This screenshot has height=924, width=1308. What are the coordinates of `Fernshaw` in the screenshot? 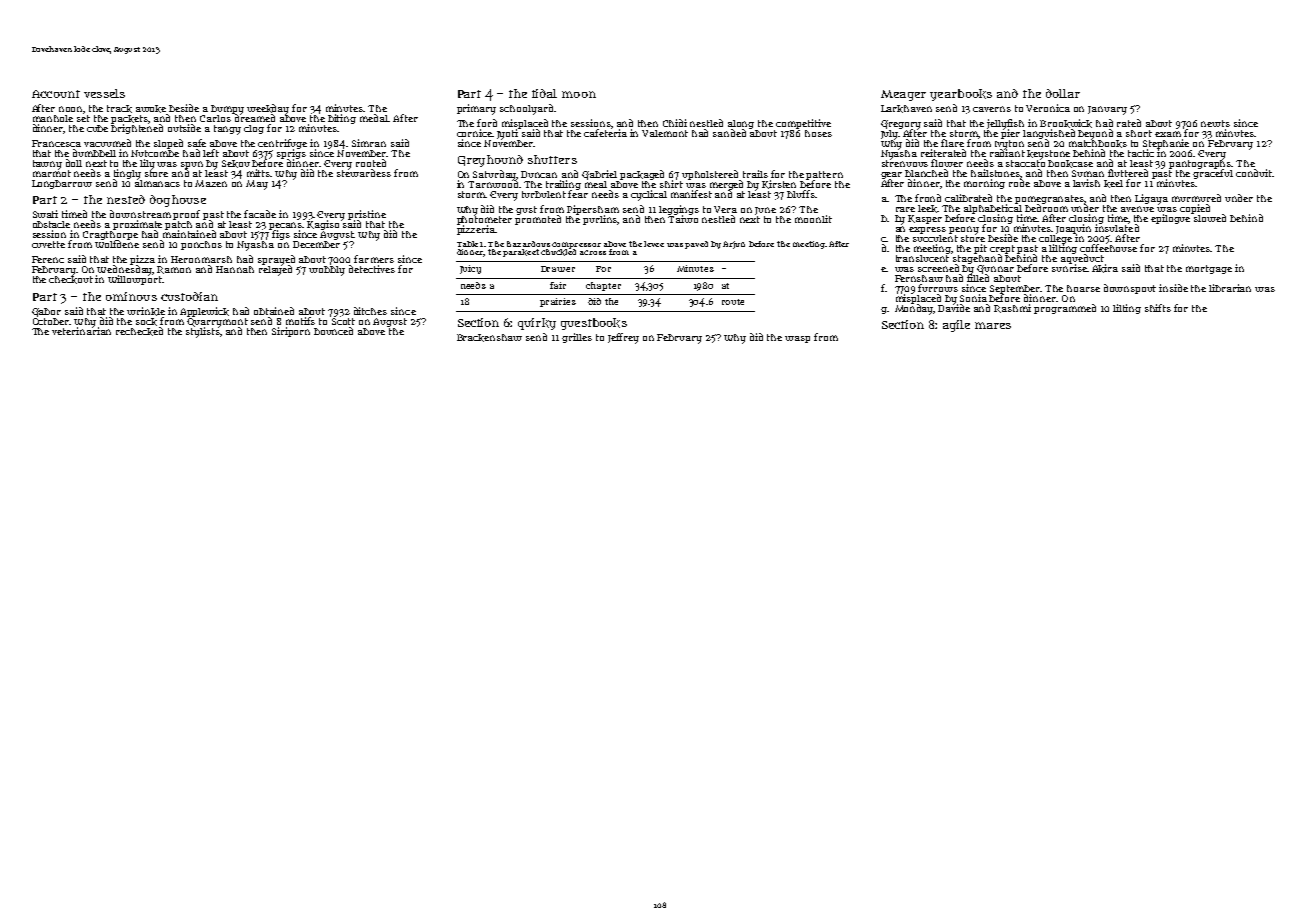 It's located at (919, 278).
